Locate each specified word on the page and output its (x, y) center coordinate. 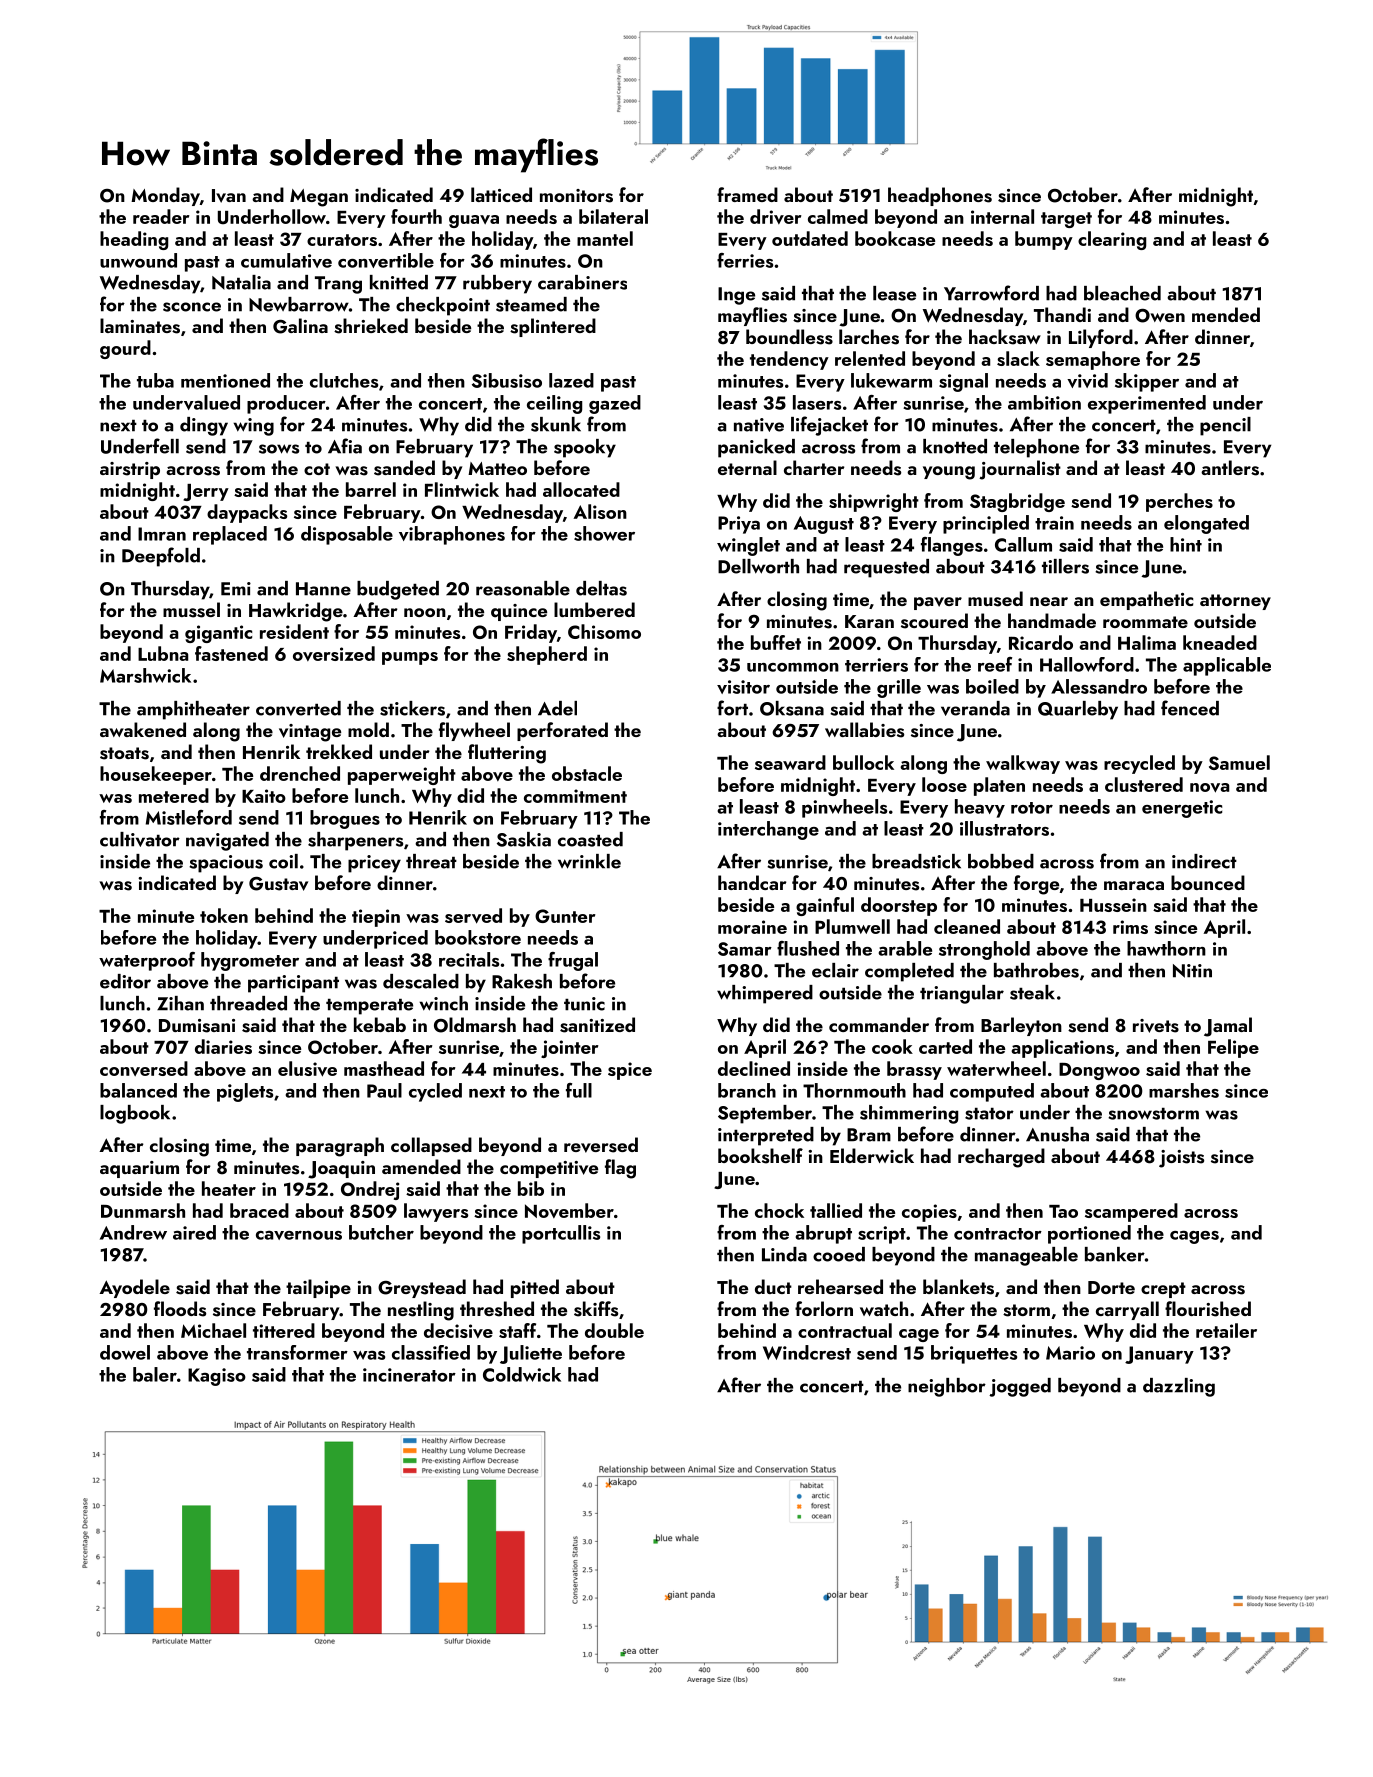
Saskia (524, 839)
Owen (1160, 316)
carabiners (582, 282)
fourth (416, 216)
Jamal (1228, 1027)
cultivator (140, 839)
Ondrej (370, 1190)
